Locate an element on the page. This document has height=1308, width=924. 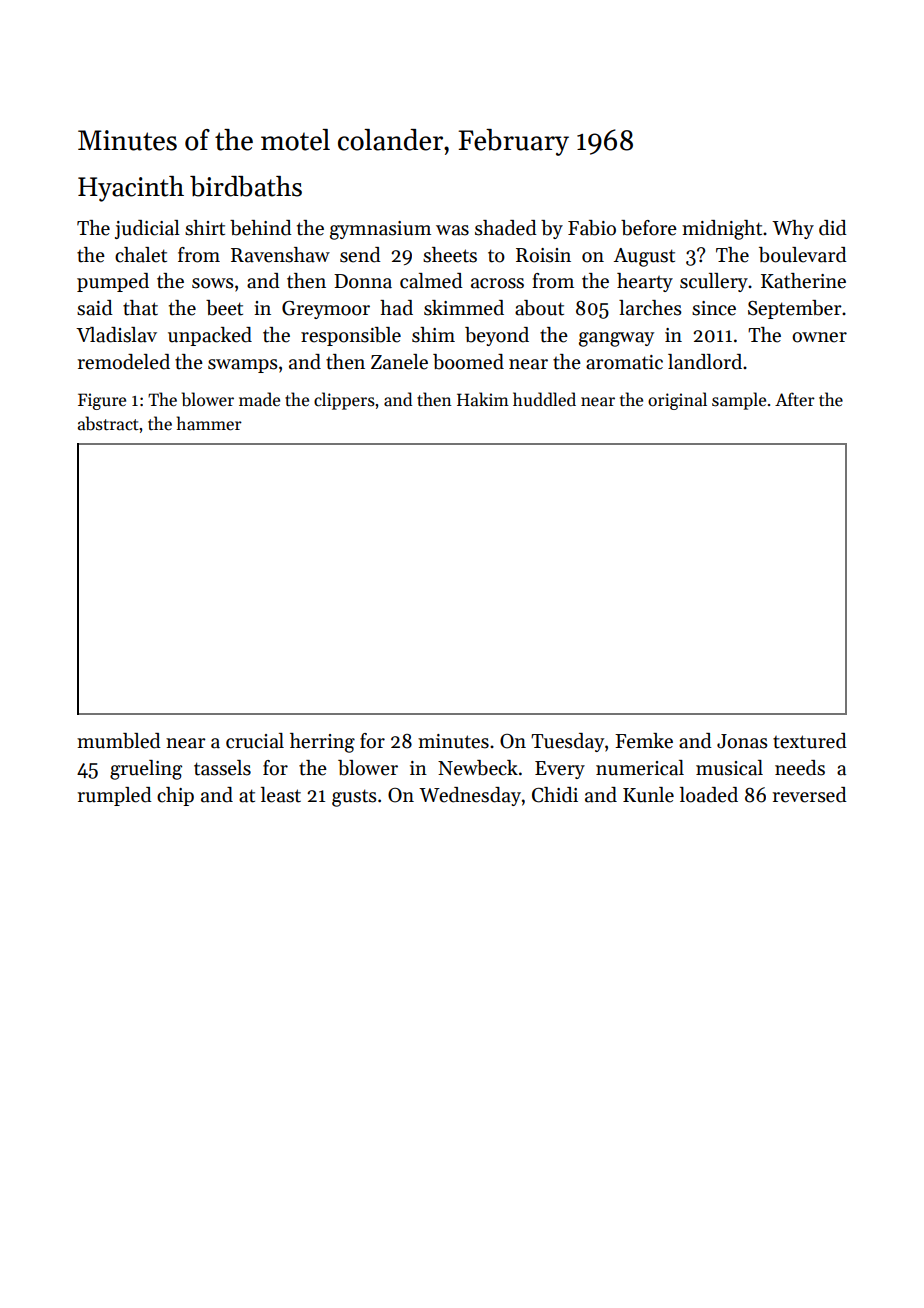
herring is located at coordinates (322, 743).
